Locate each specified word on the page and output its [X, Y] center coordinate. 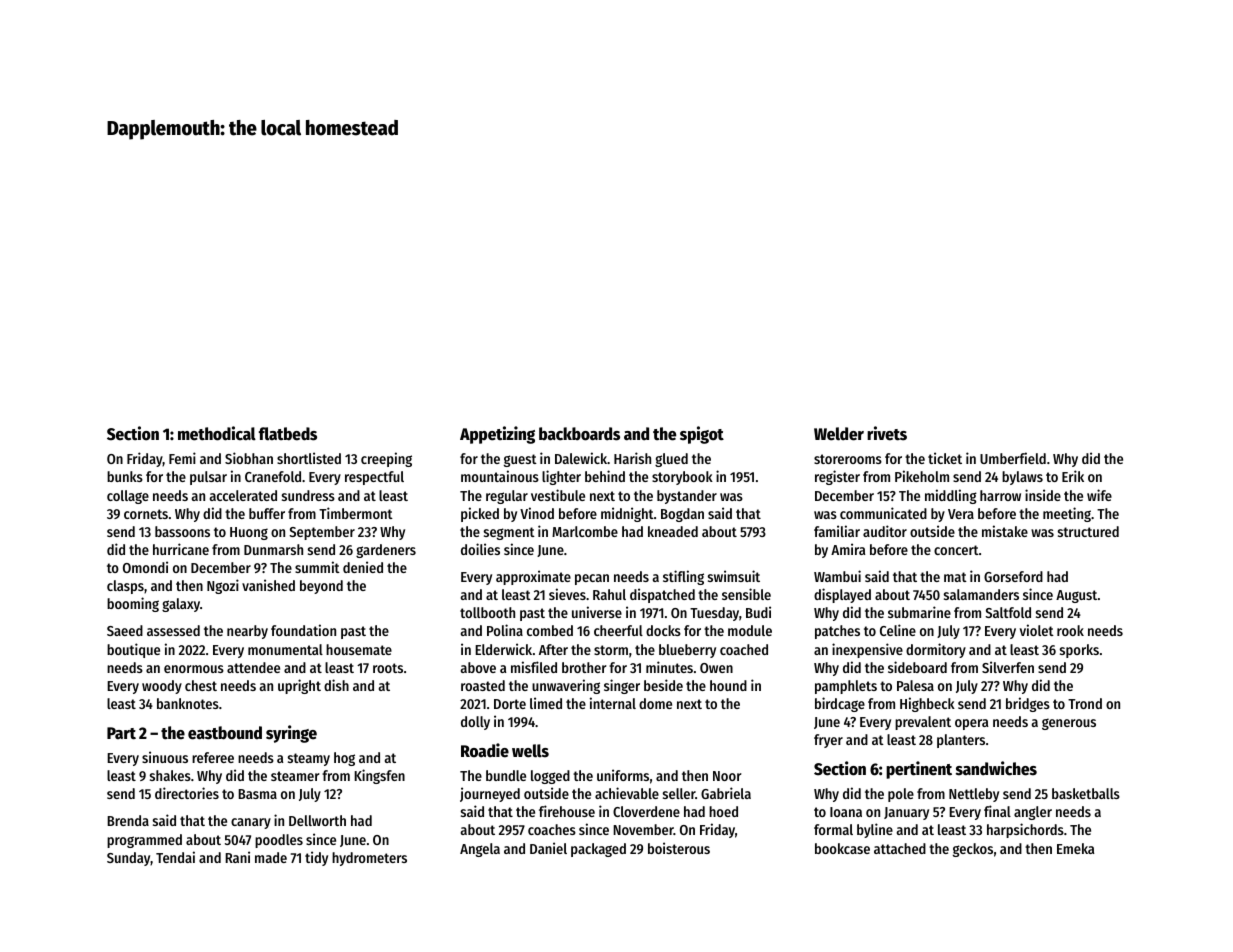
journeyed [490, 794]
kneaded [673, 531]
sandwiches [996, 768]
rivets [887, 433]
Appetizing [497, 435]
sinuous [165, 757]
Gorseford [1013, 576]
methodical [217, 433]
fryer [828, 741]
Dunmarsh [273, 549]
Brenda [128, 820]
